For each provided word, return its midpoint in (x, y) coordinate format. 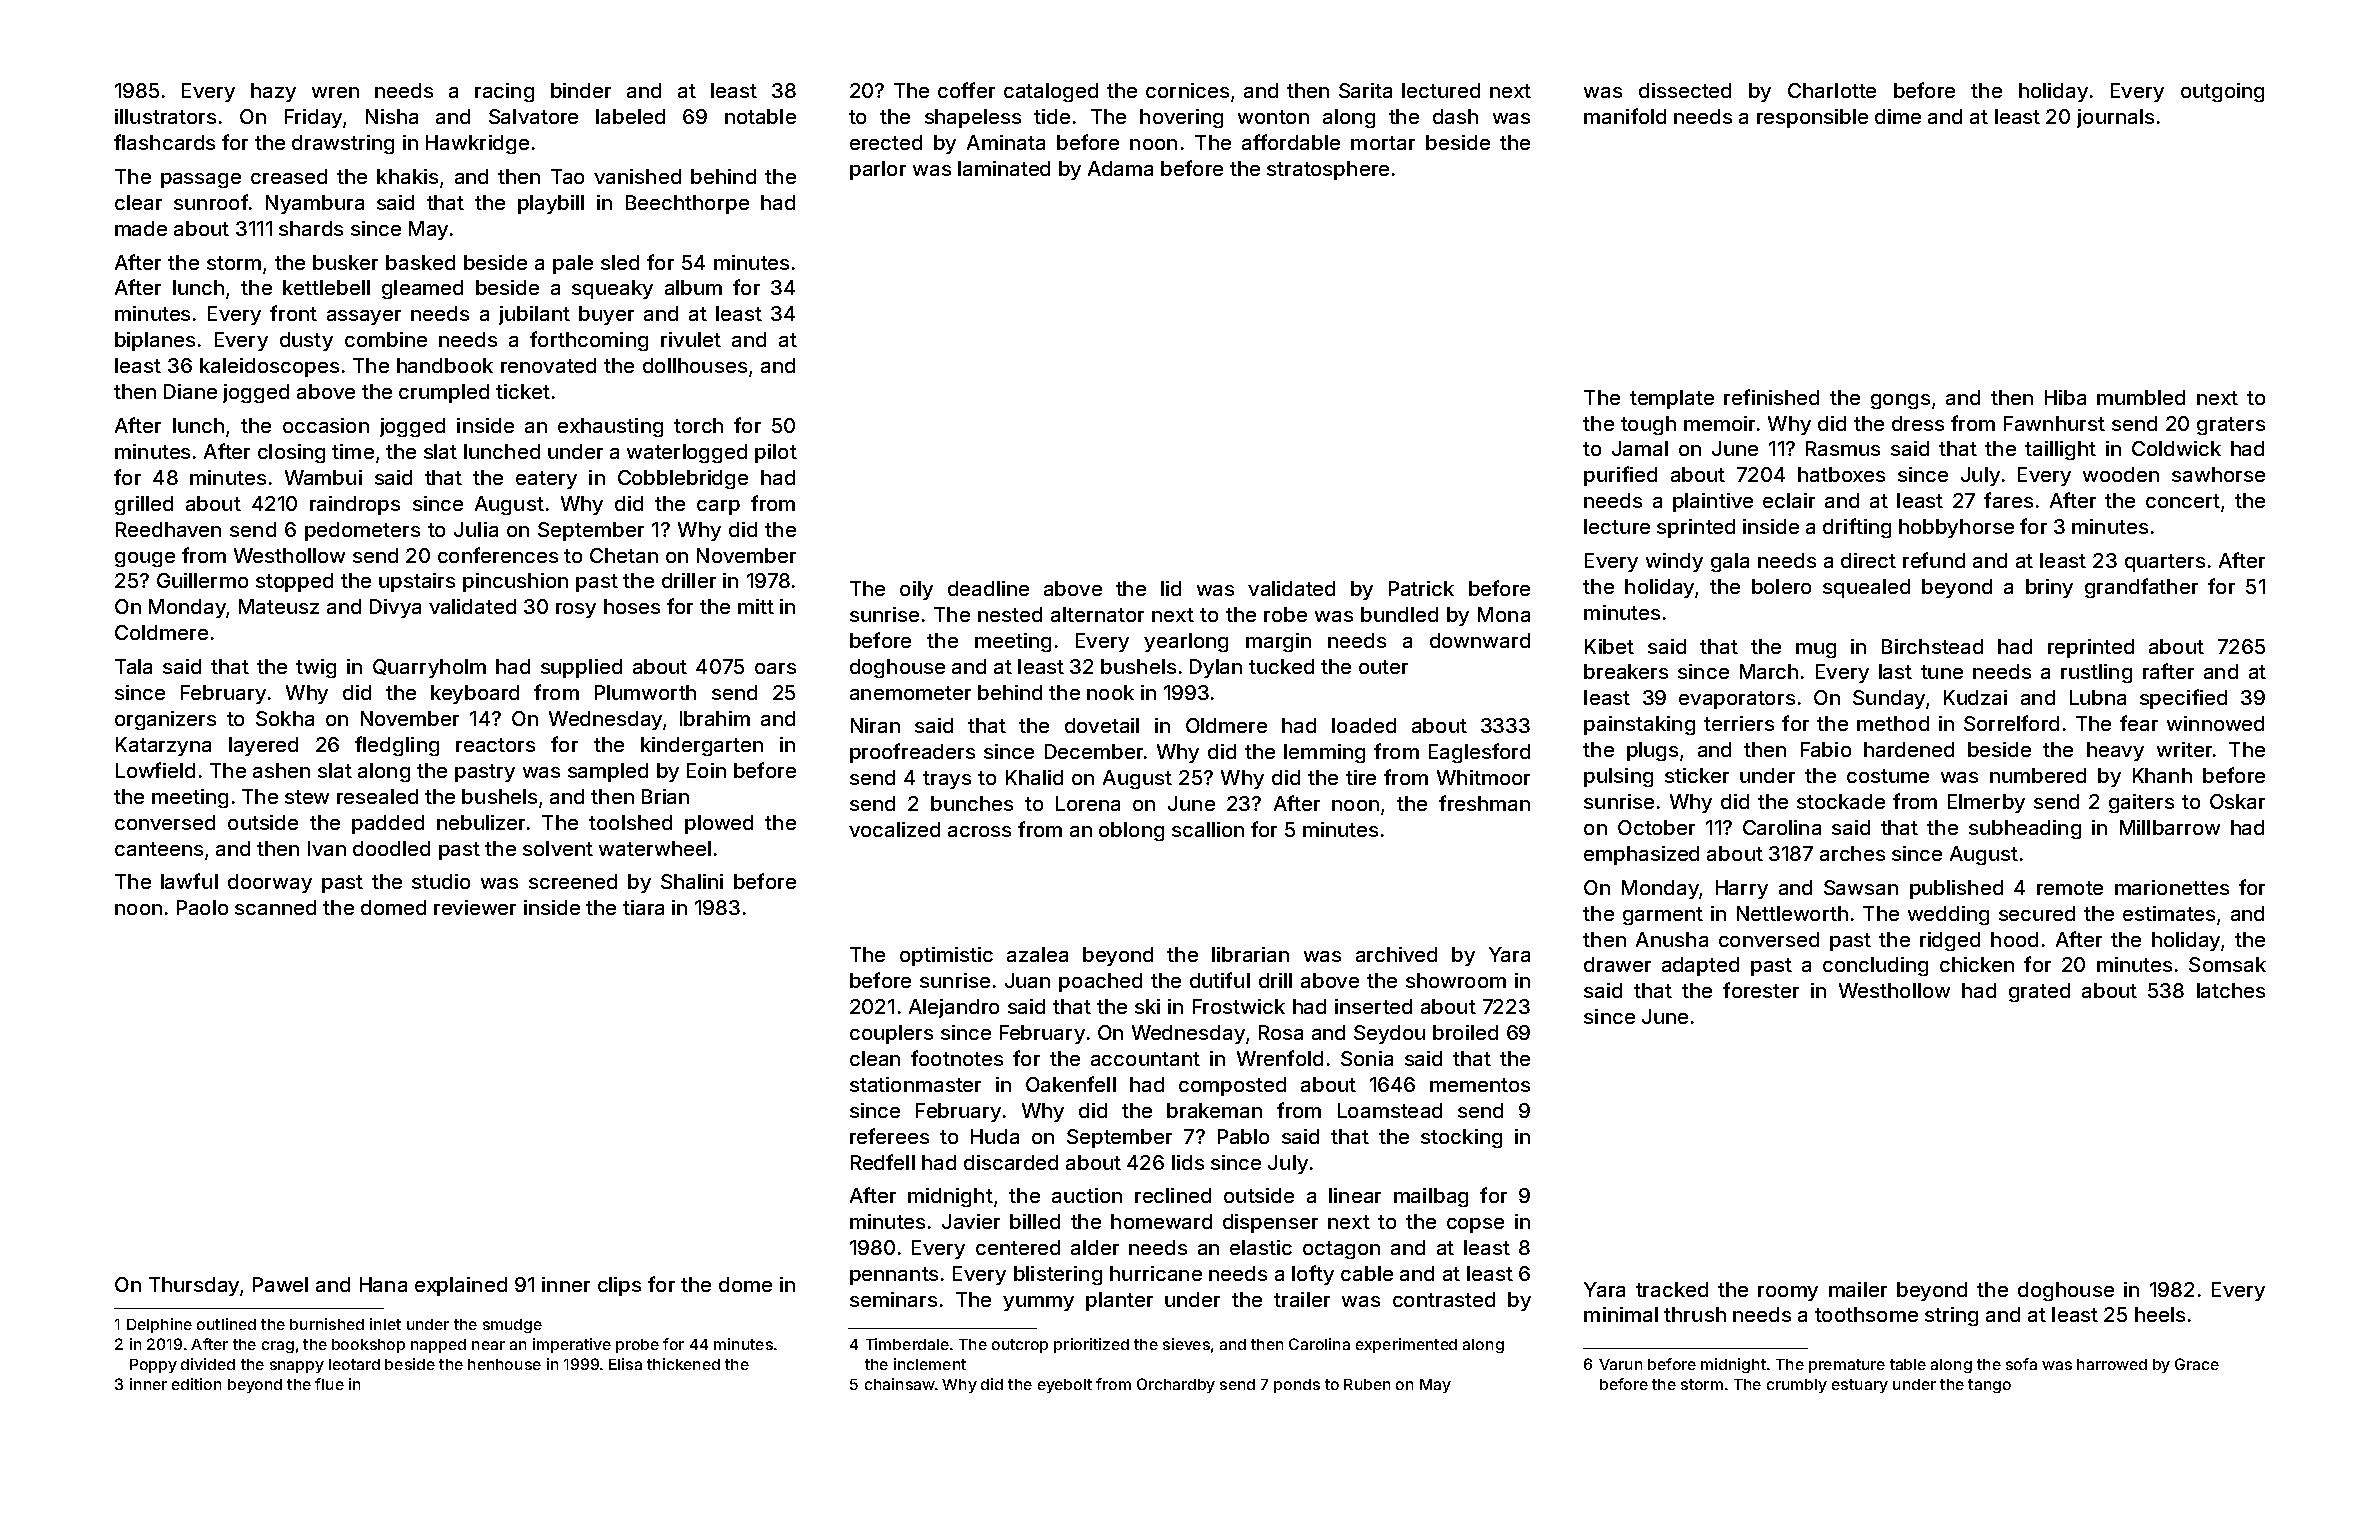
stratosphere (1328, 170)
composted (1232, 1086)
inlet (385, 1324)
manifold (1625, 116)
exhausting (610, 427)
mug (1816, 650)
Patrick (1421, 588)
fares (2008, 500)
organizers (165, 720)
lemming (1324, 753)
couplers (891, 1034)
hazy (273, 92)
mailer (1858, 1289)
